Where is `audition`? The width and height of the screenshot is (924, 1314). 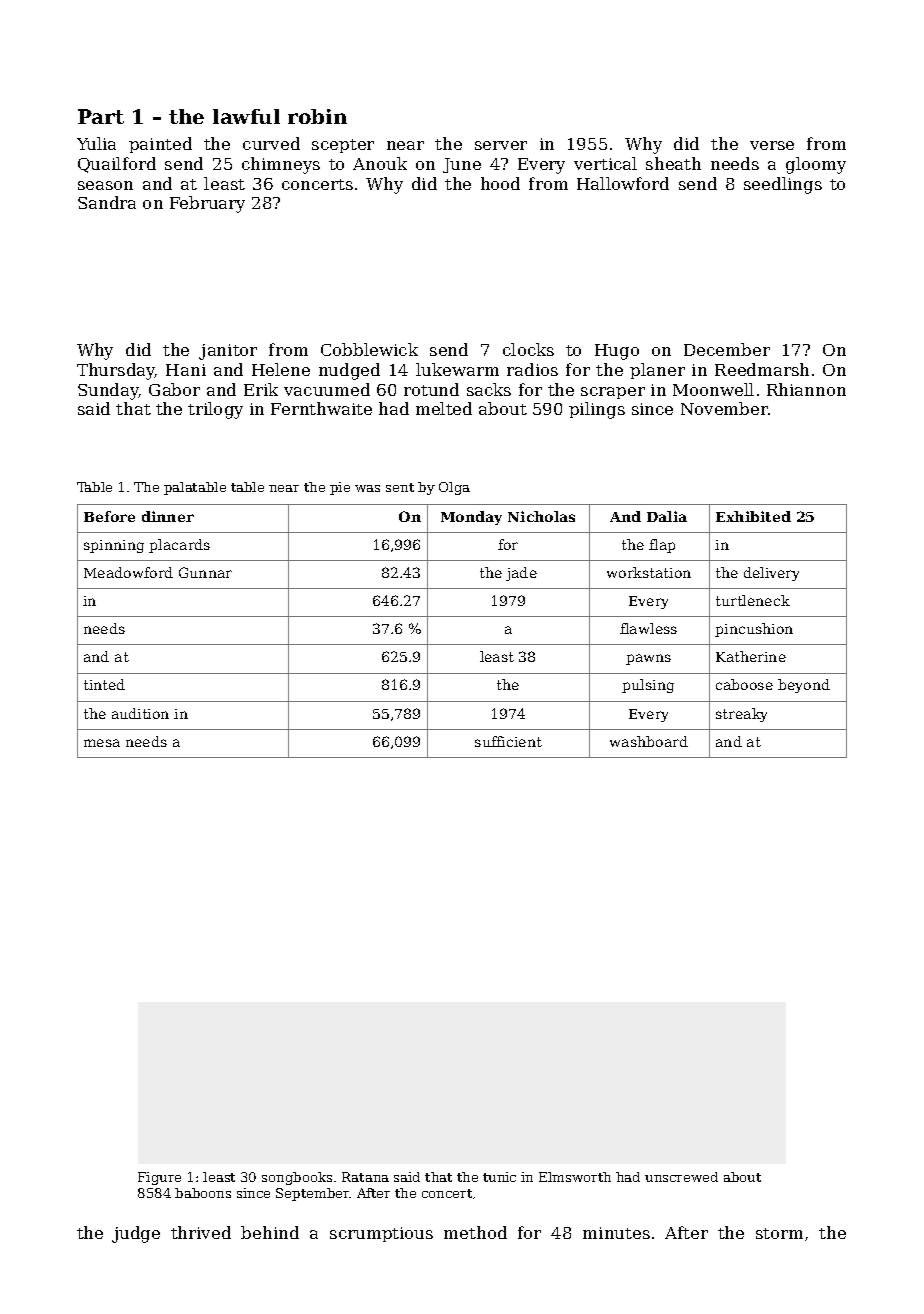
audition is located at coordinates (140, 713).
